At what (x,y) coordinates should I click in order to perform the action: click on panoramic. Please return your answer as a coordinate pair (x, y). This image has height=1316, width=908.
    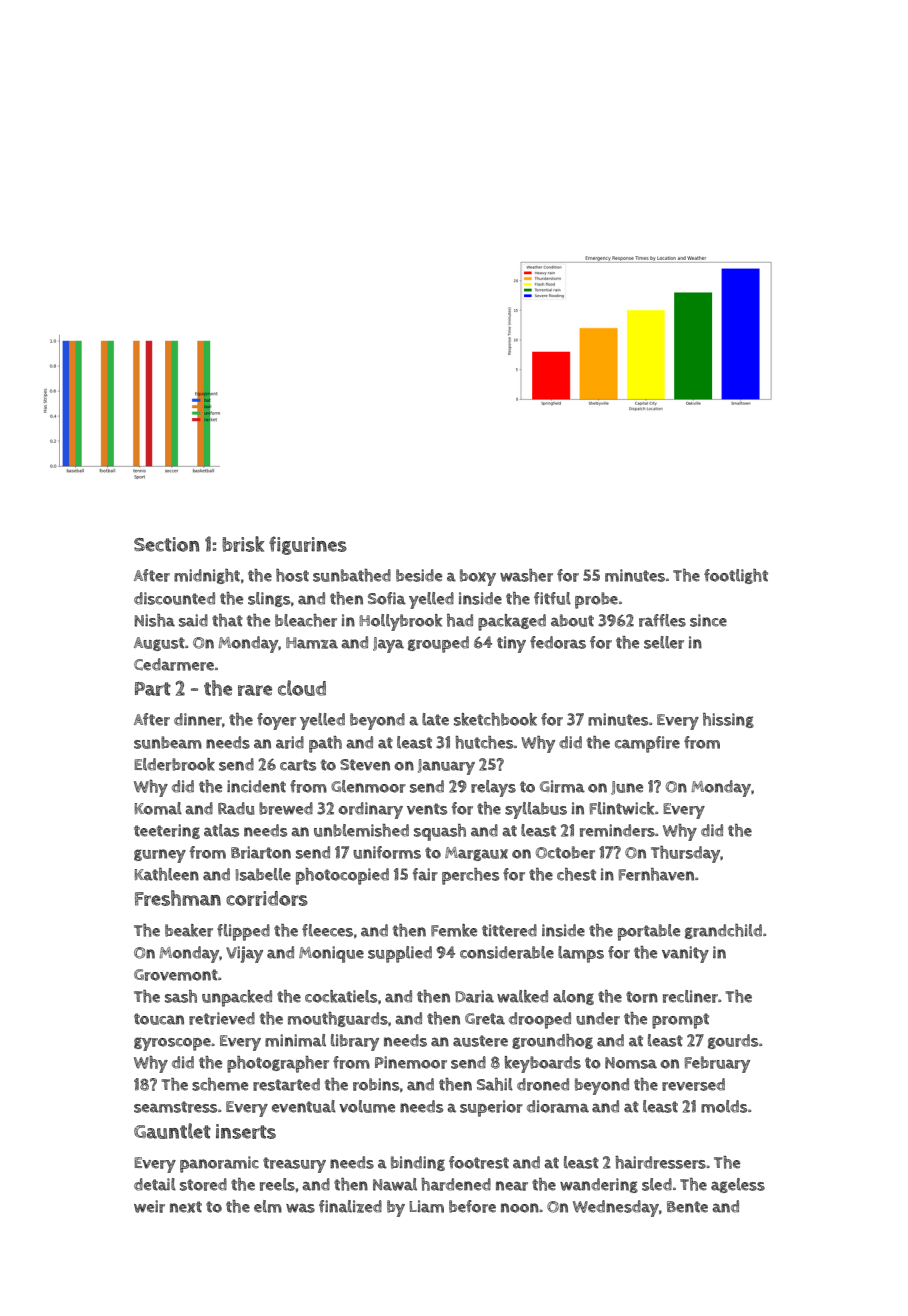
    Looking at the image, I should click on (219, 1164).
